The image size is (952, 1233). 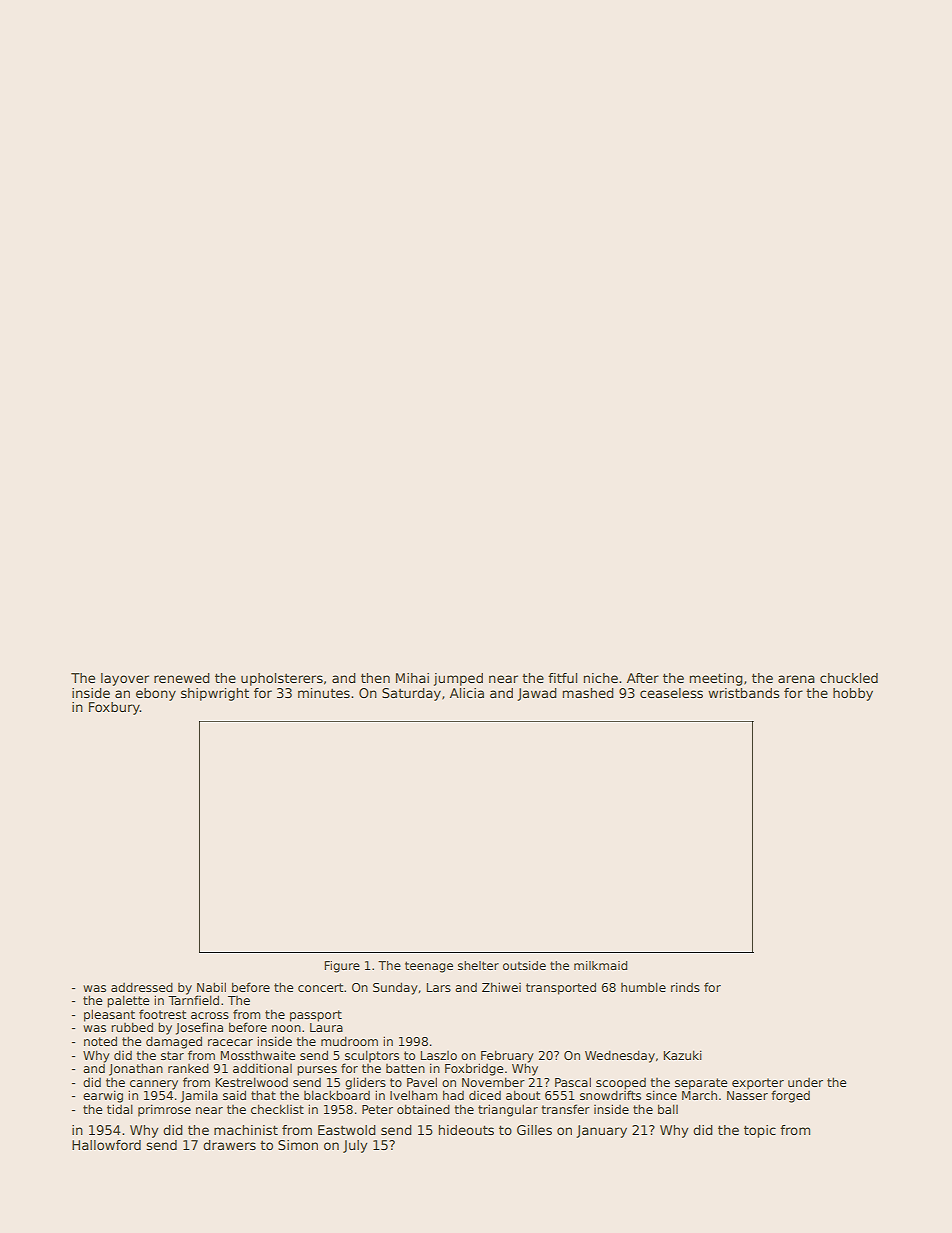 What do you see at coordinates (716, 679) in the screenshot?
I see `meeting` at bounding box center [716, 679].
